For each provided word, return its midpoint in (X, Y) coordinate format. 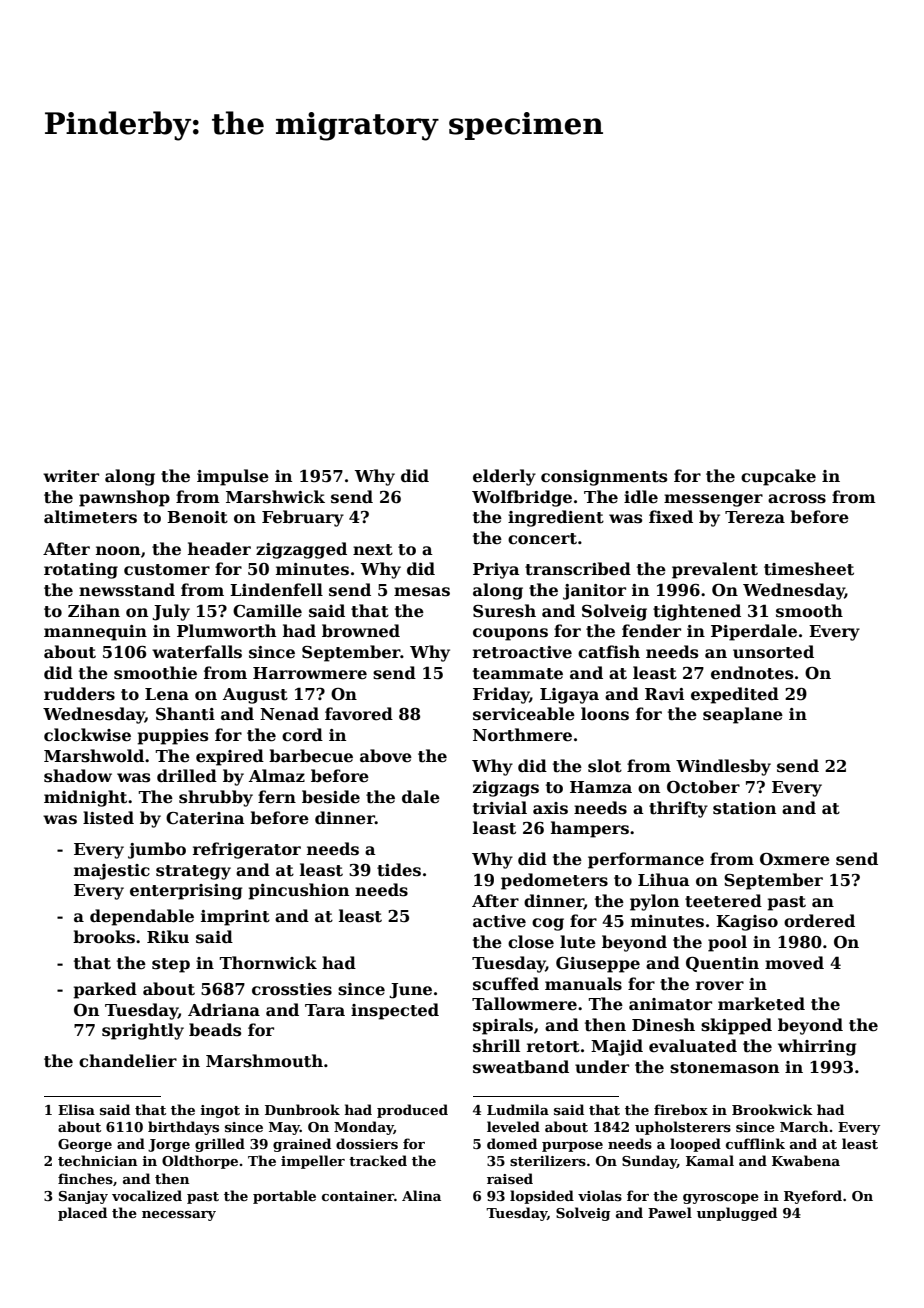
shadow (78, 776)
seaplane (743, 715)
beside (331, 797)
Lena (167, 694)
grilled (220, 1145)
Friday (501, 695)
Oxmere (795, 859)
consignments (604, 478)
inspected (395, 1011)
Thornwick (268, 963)
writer (71, 476)
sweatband (521, 1067)
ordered (819, 921)
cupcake (778, 477)
